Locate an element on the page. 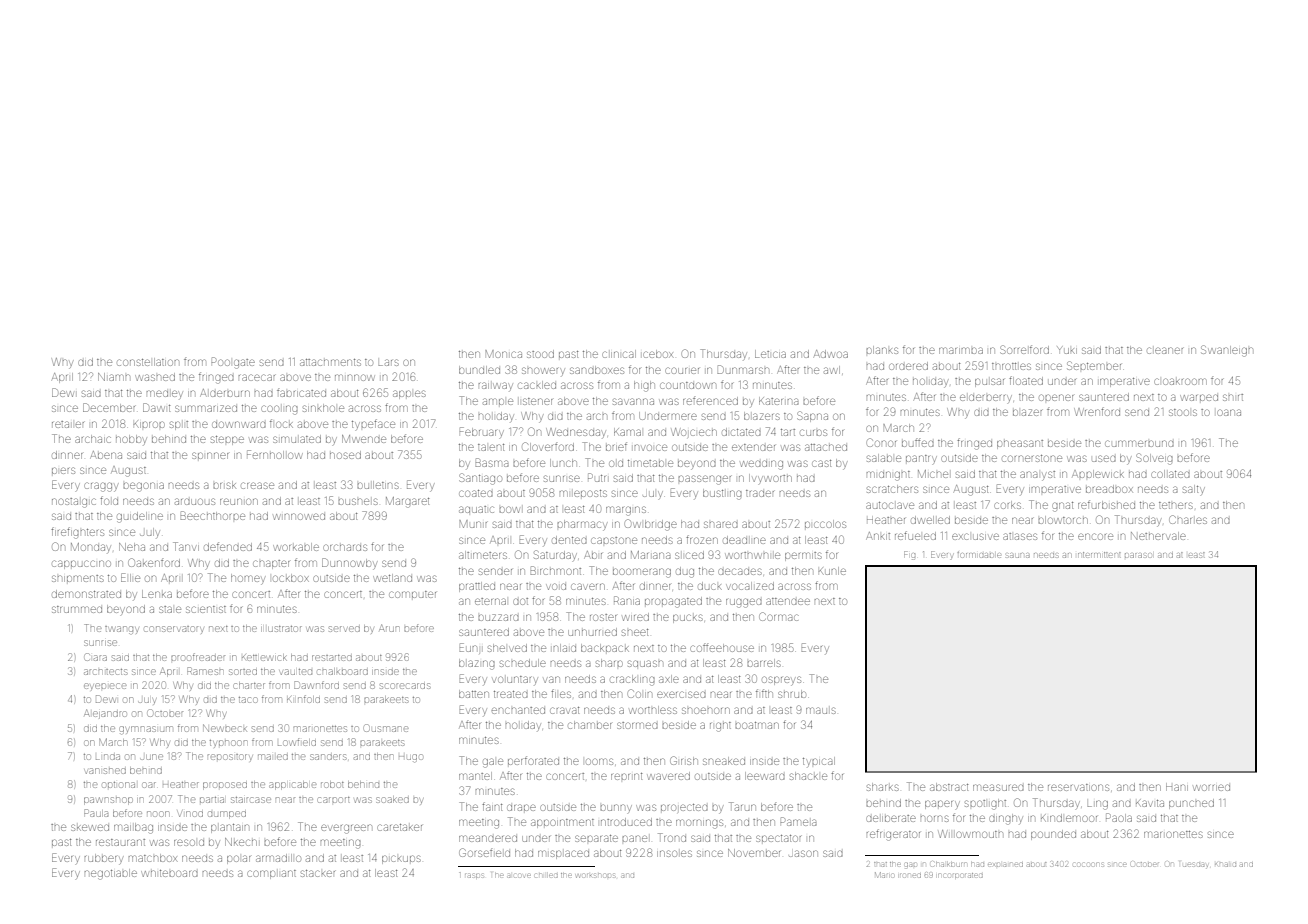 This image has height=924, width=1308. Cormac is located at coordinates (779, 616).
